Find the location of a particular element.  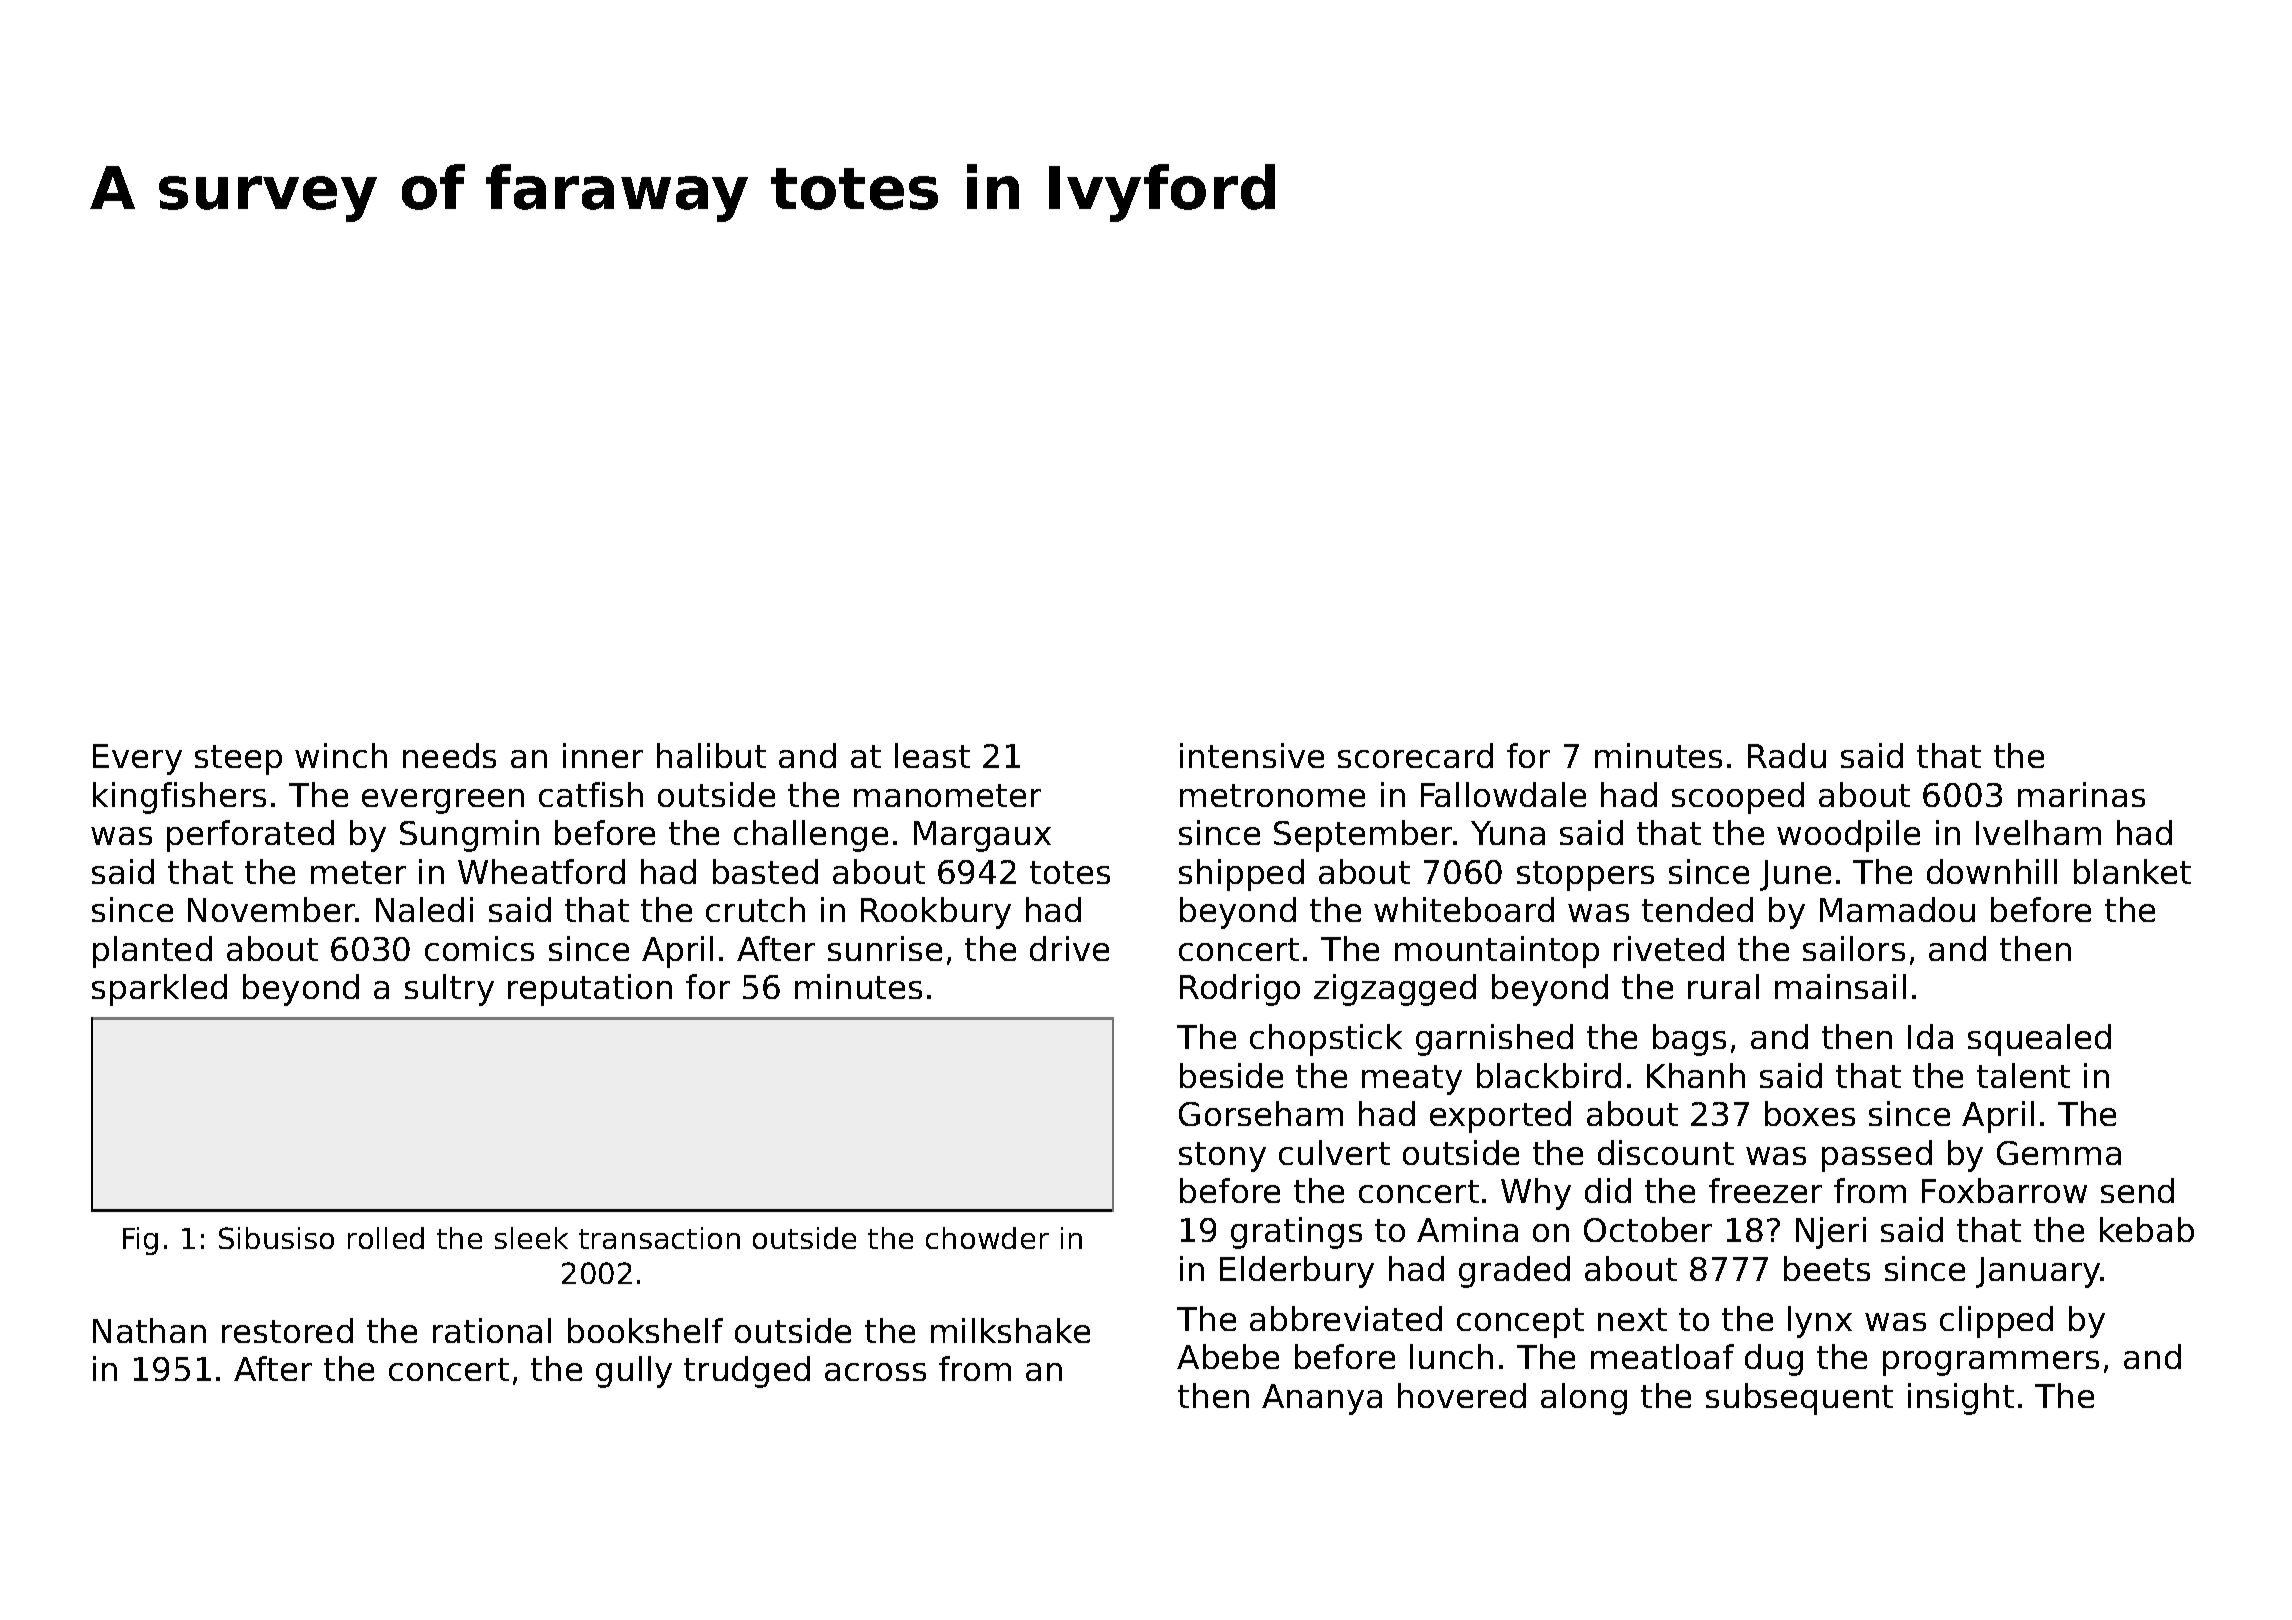

milkshake is located at coordinates (1010, 1330).
